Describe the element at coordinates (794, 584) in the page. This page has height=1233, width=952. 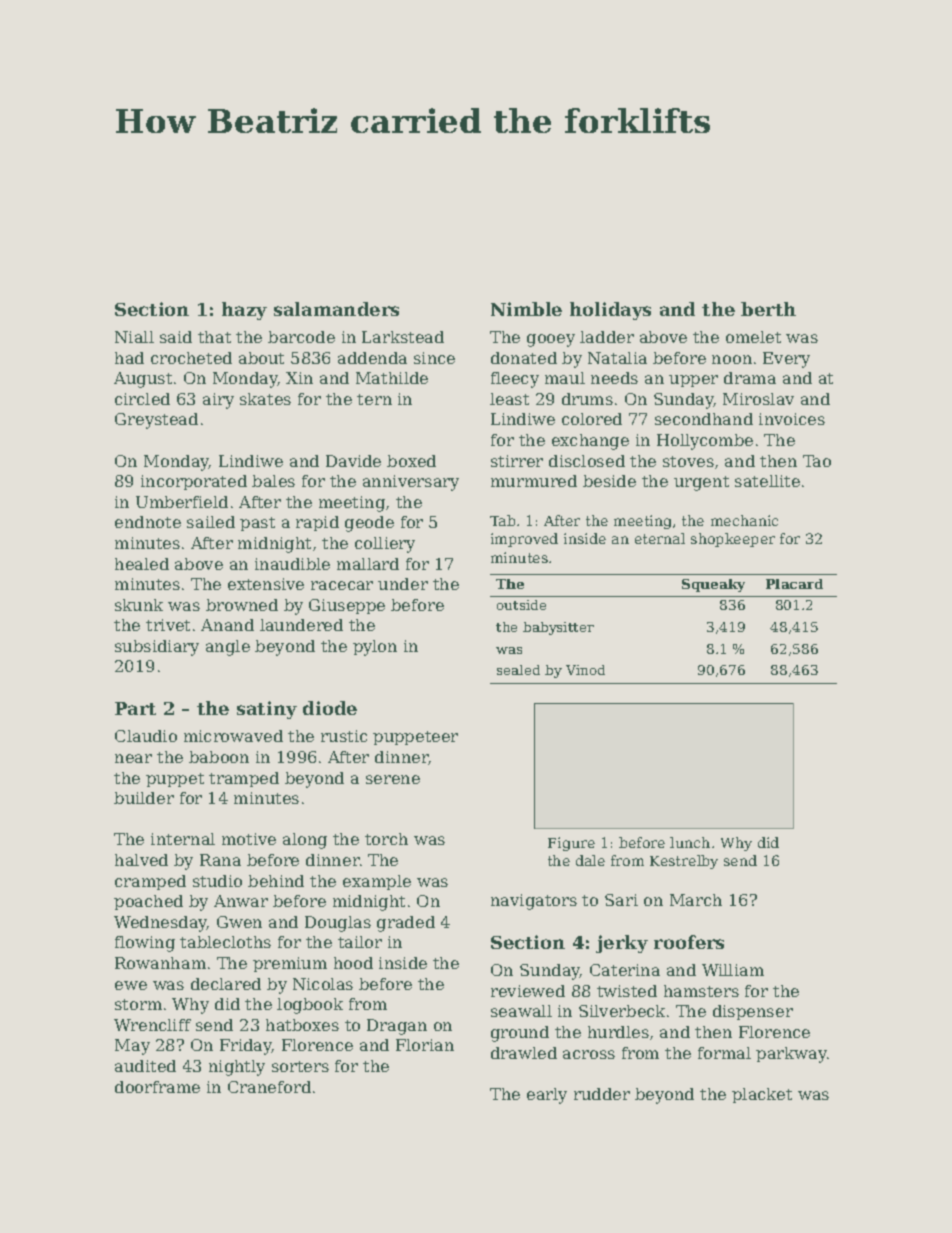
I see `Placard` at that location.
